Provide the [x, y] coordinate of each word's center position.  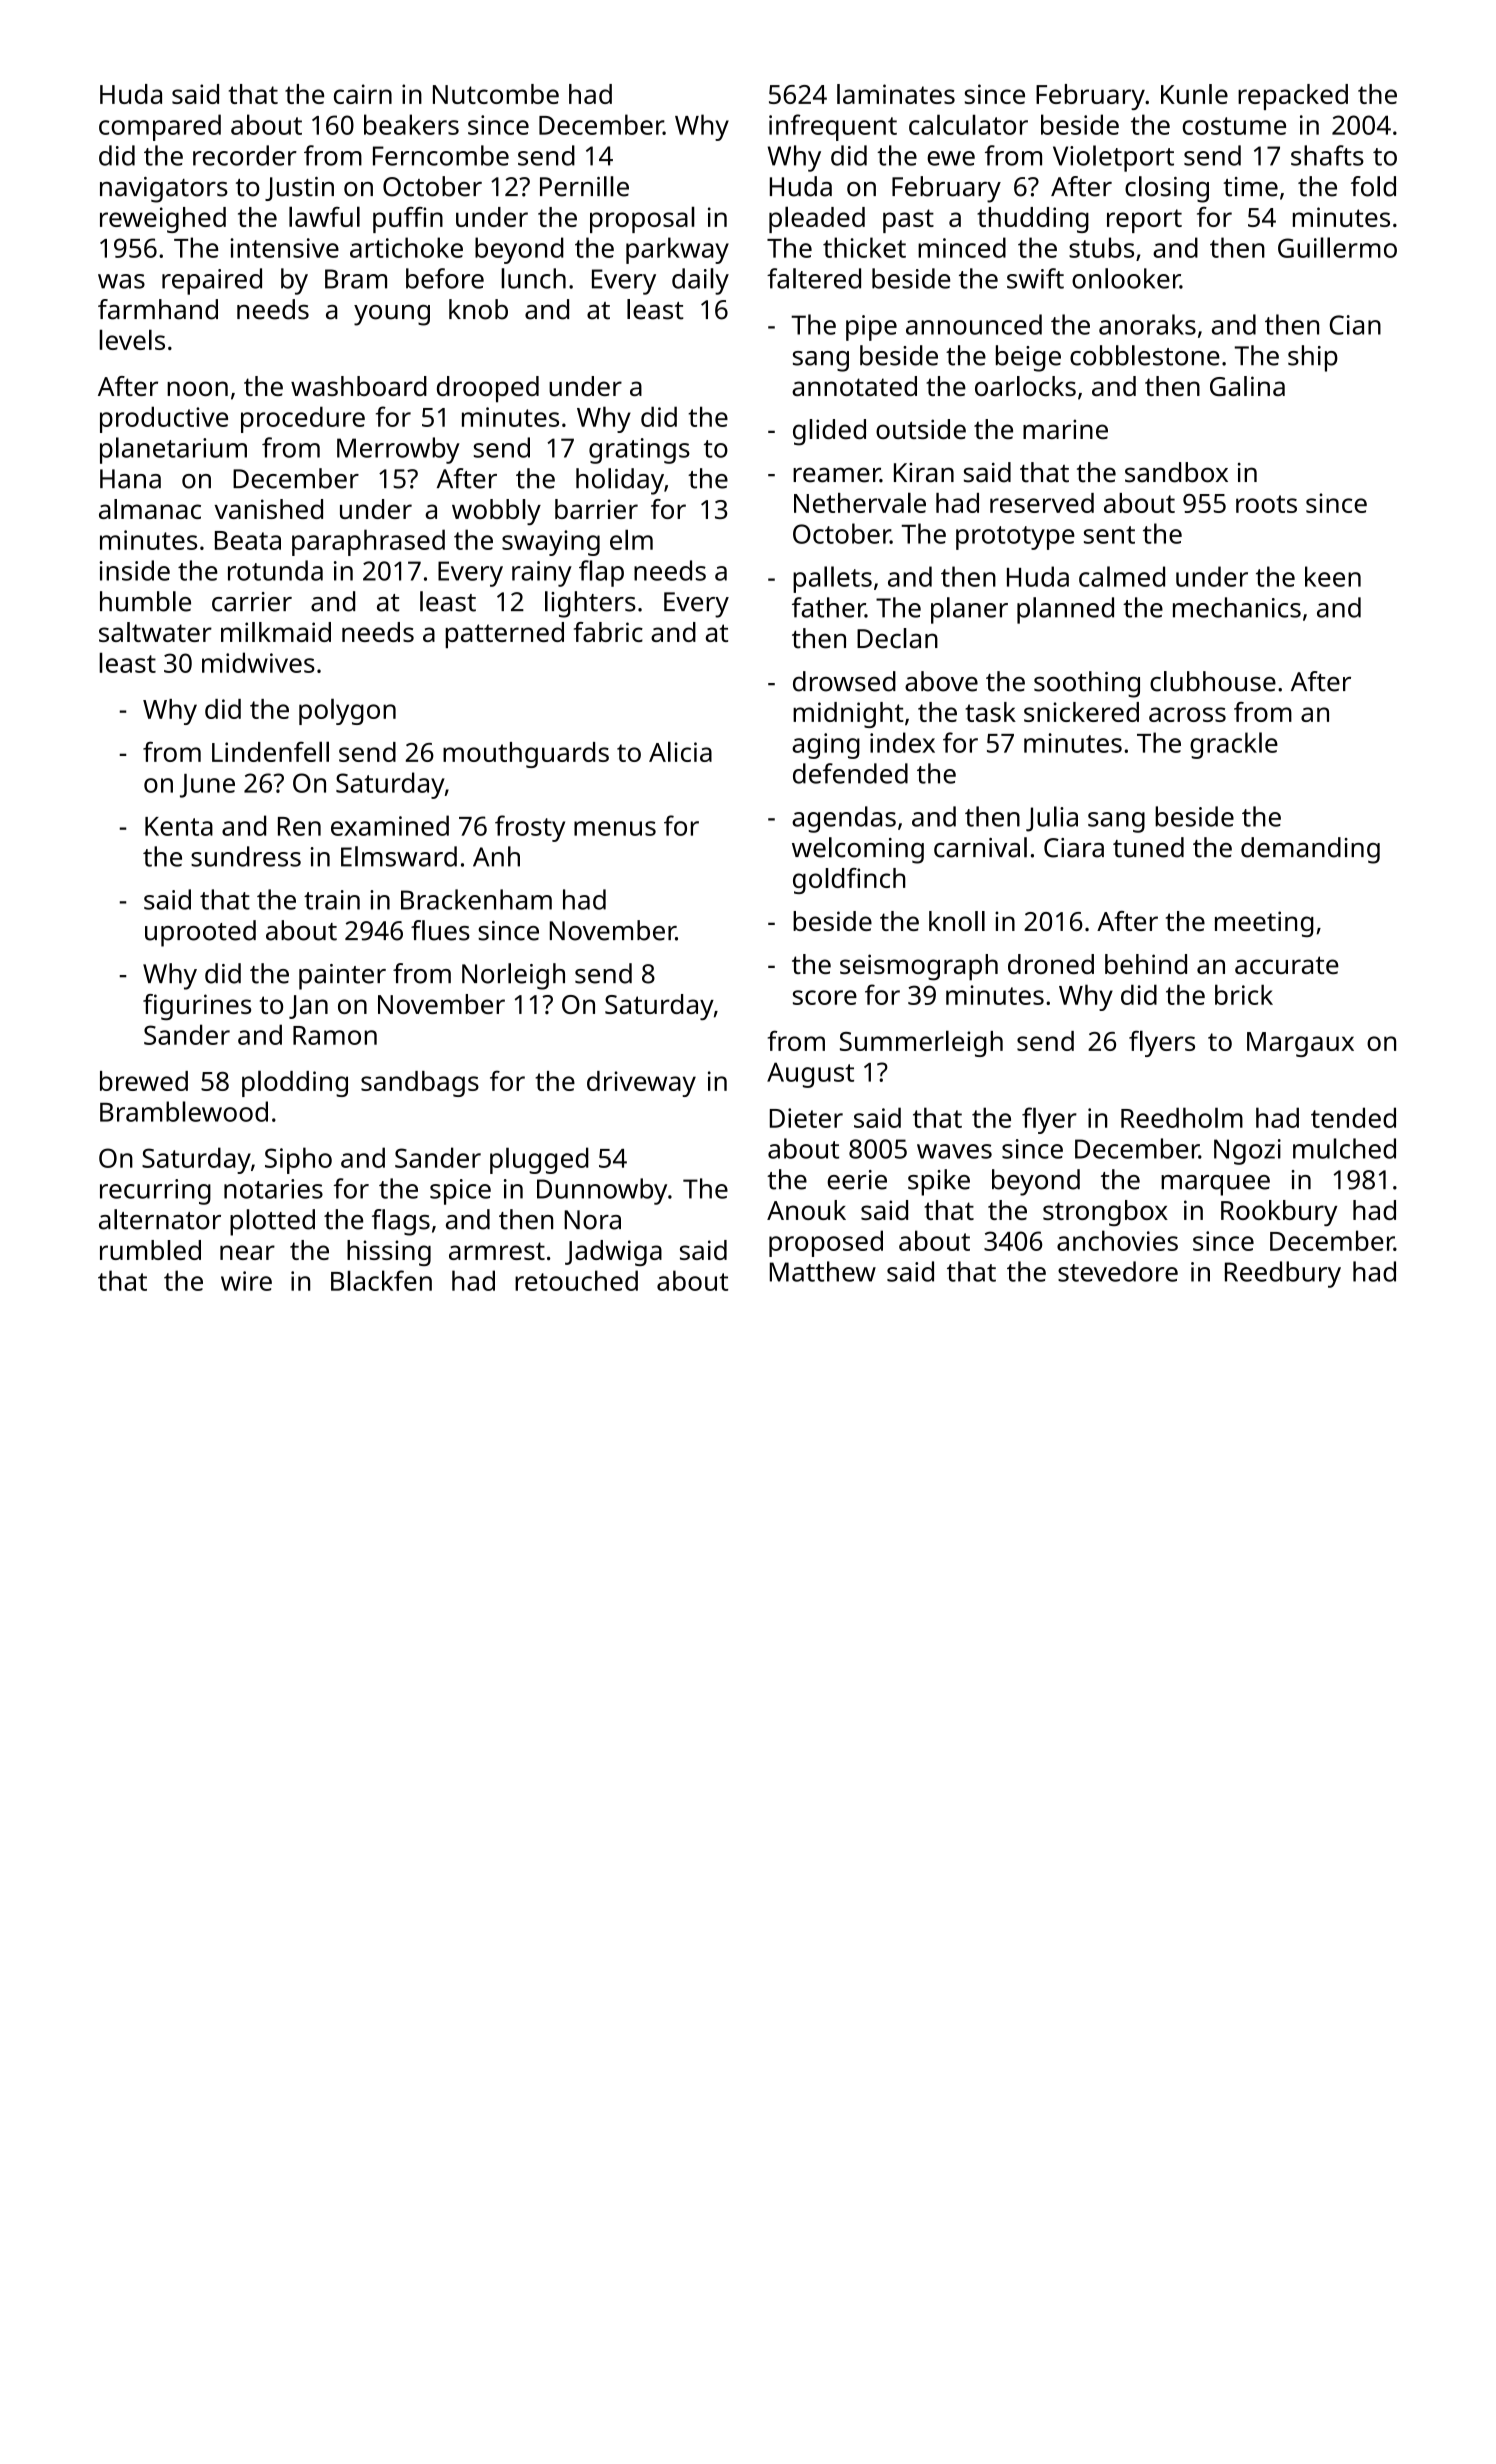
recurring [155, 1192]
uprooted [200, 933]
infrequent [833, 127]
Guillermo [1337, 247]
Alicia [680, 751]
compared [160, 127]
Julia [1052, 819]
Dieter [806, 1118]
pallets [832, 579]
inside [134, 570]
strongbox [1105, 1213]
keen [1333, 576]
